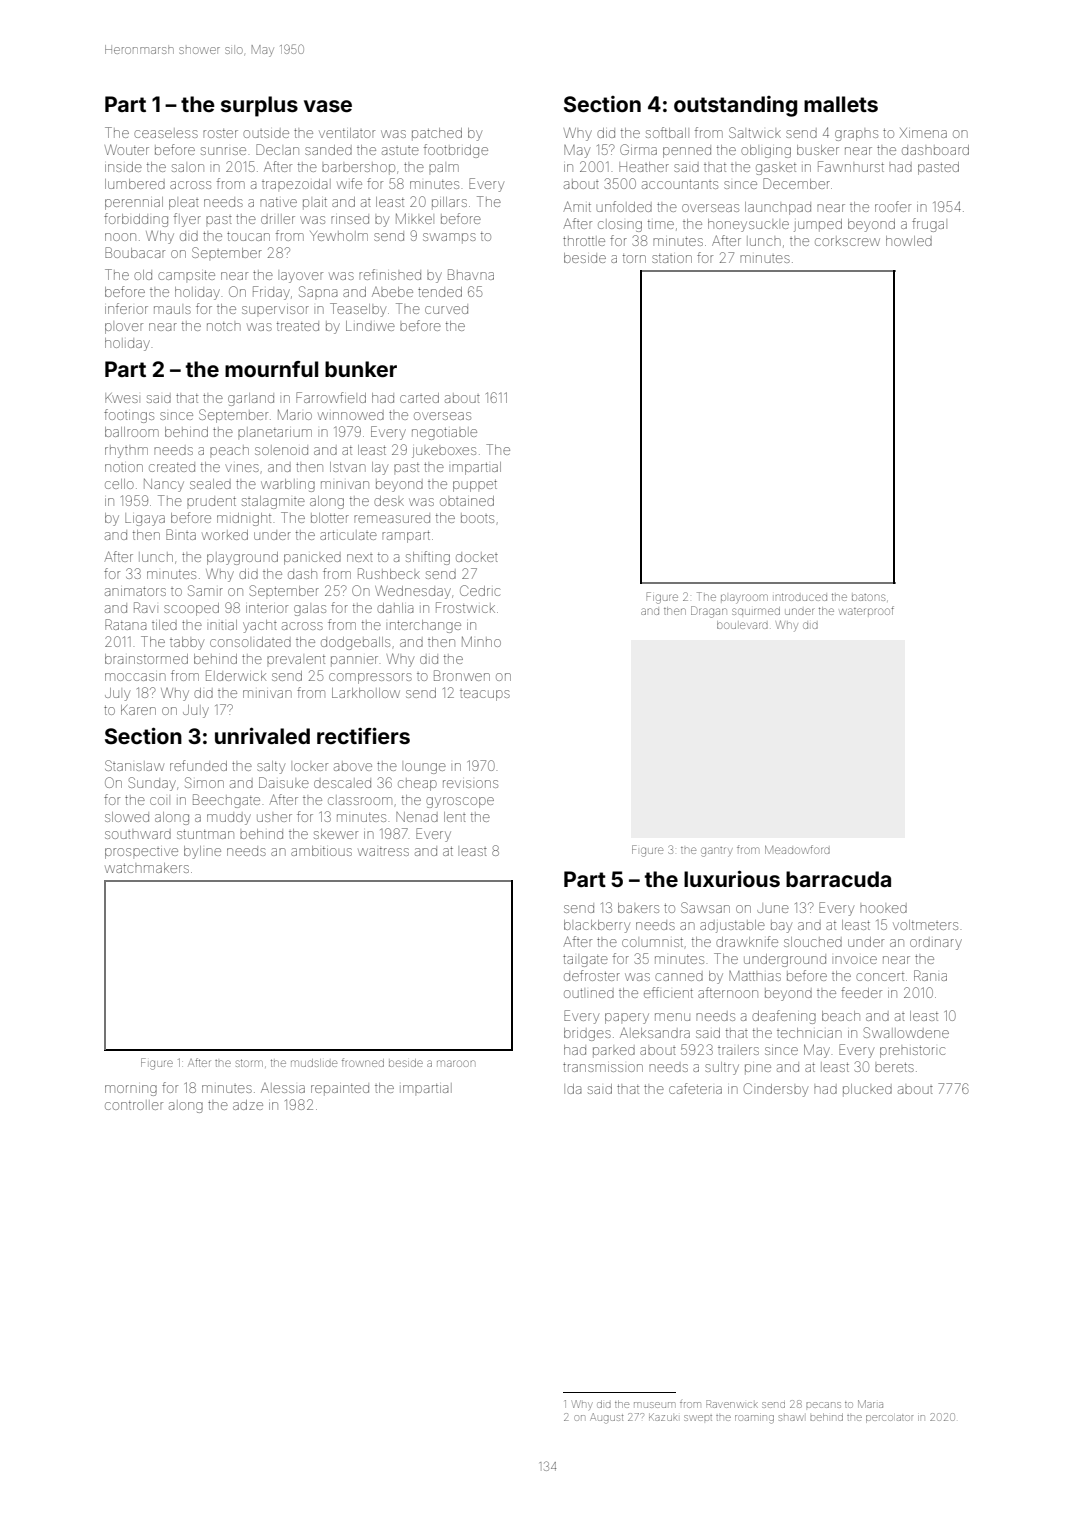 This screenshot has width=1076, height=1521. I want to click on repainted, so click(340, 1090).
